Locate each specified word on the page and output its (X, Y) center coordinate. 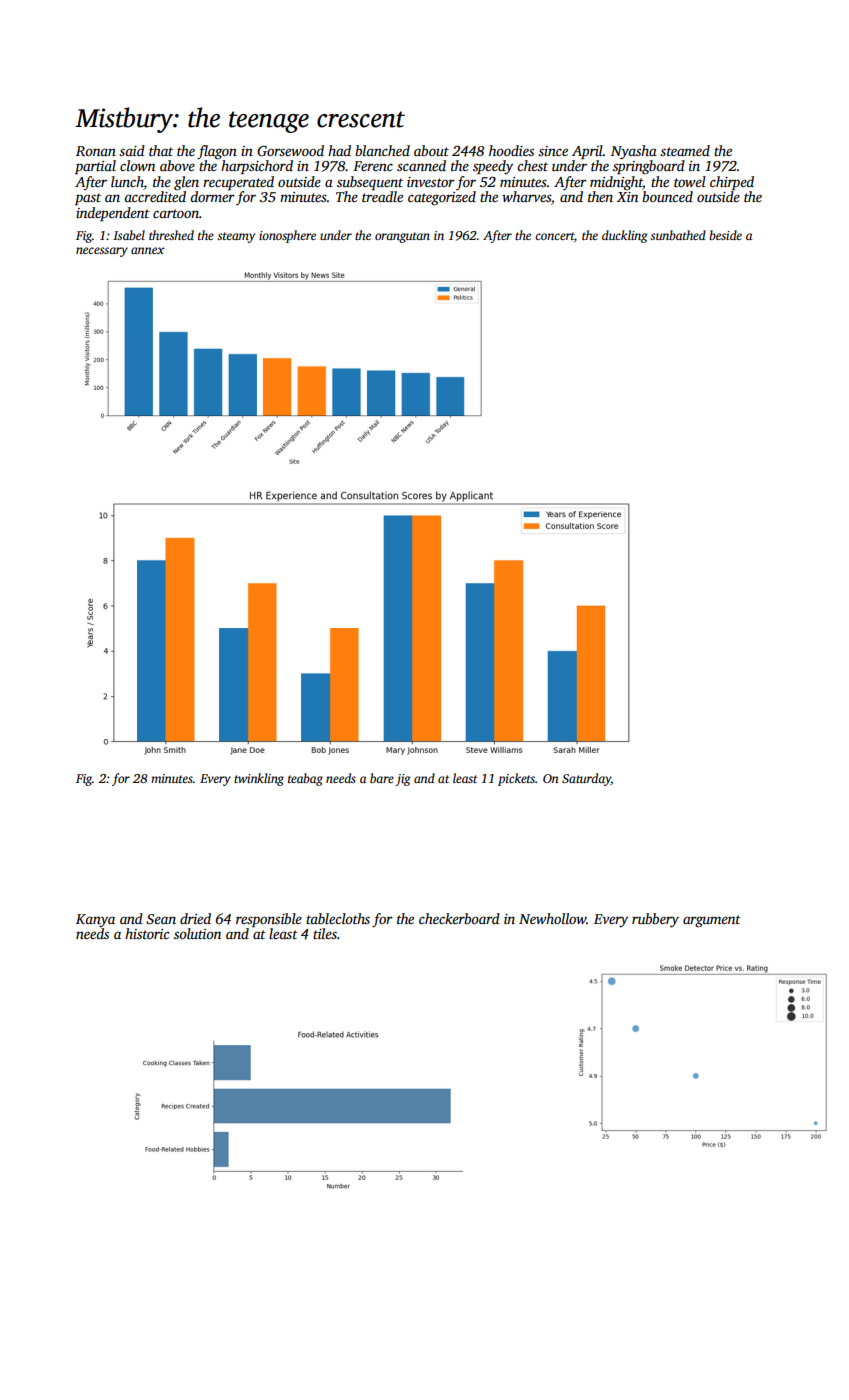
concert (554, 236)
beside (725, 235)
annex (148, 250)
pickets (516, 779)
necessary (102, 252)
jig (402, 780)
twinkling (259, 779)
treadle (382, 196)
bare (382, 778)
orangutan (402, 237)
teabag (305, 779)
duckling (624, 236)
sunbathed (678, 235)
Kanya (95, 921)
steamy (236, 237)
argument (712, 921)
